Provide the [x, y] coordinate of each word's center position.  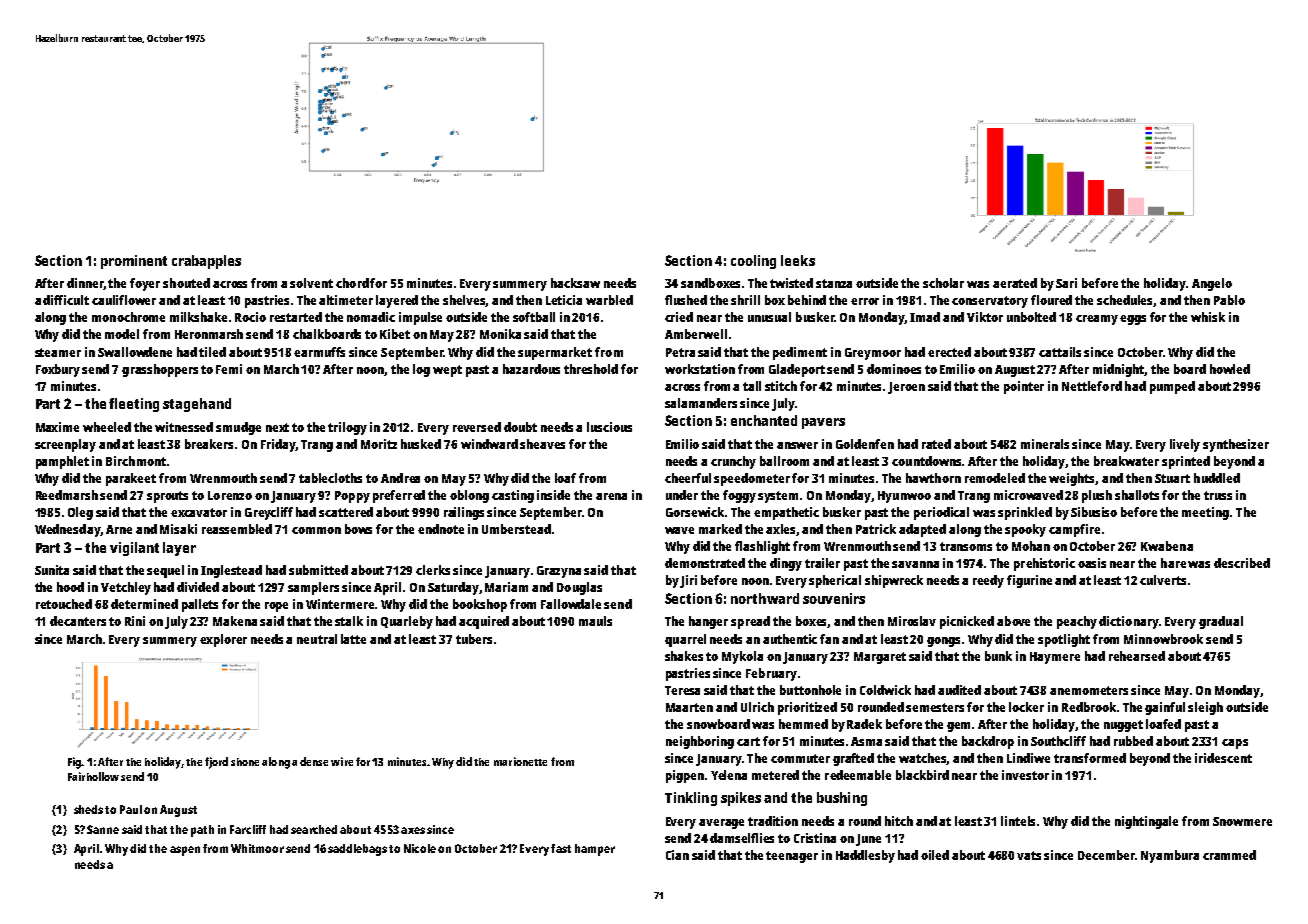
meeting [1205, 513]
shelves [464, 301]
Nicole [420, 848]
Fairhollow [93, 776]
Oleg [80, 513]
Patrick [876, 529]
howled [1230, 369]
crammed [1229, 855]
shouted [186, 283]
